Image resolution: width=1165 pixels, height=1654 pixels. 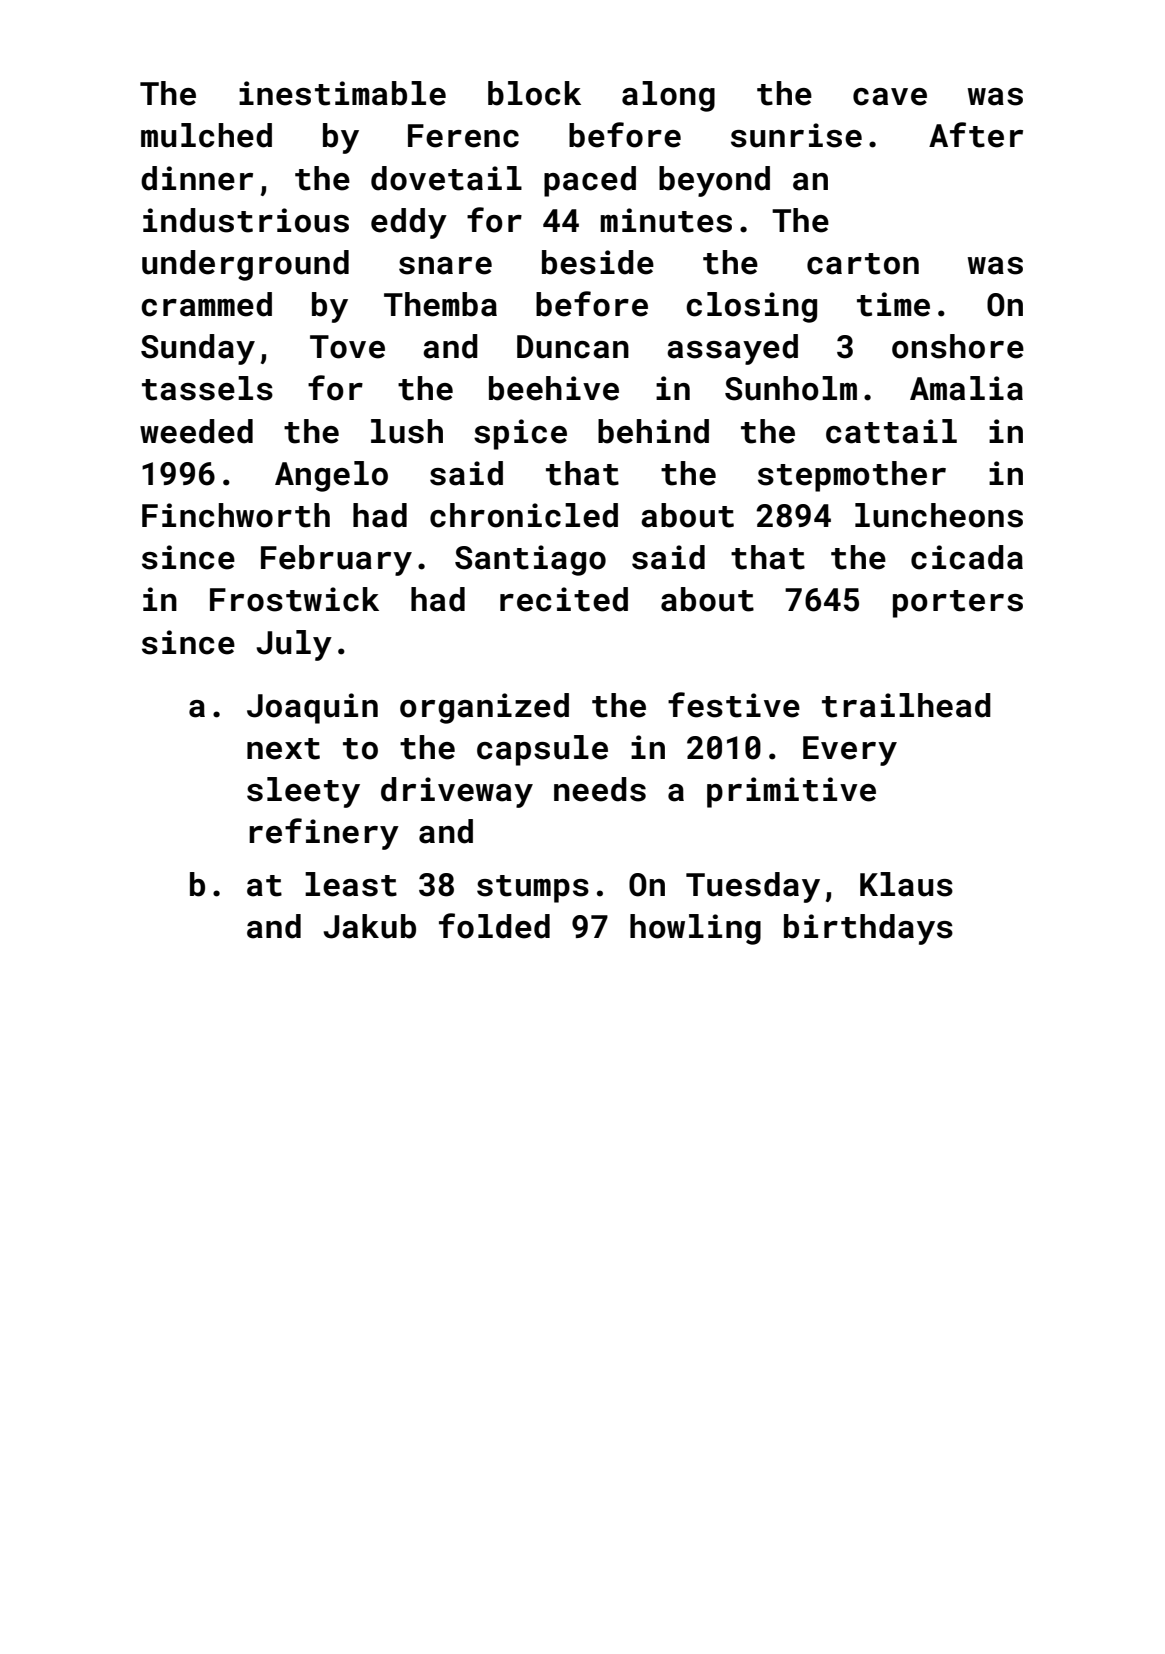 I want to click on next, so click(x=283, y=749).
